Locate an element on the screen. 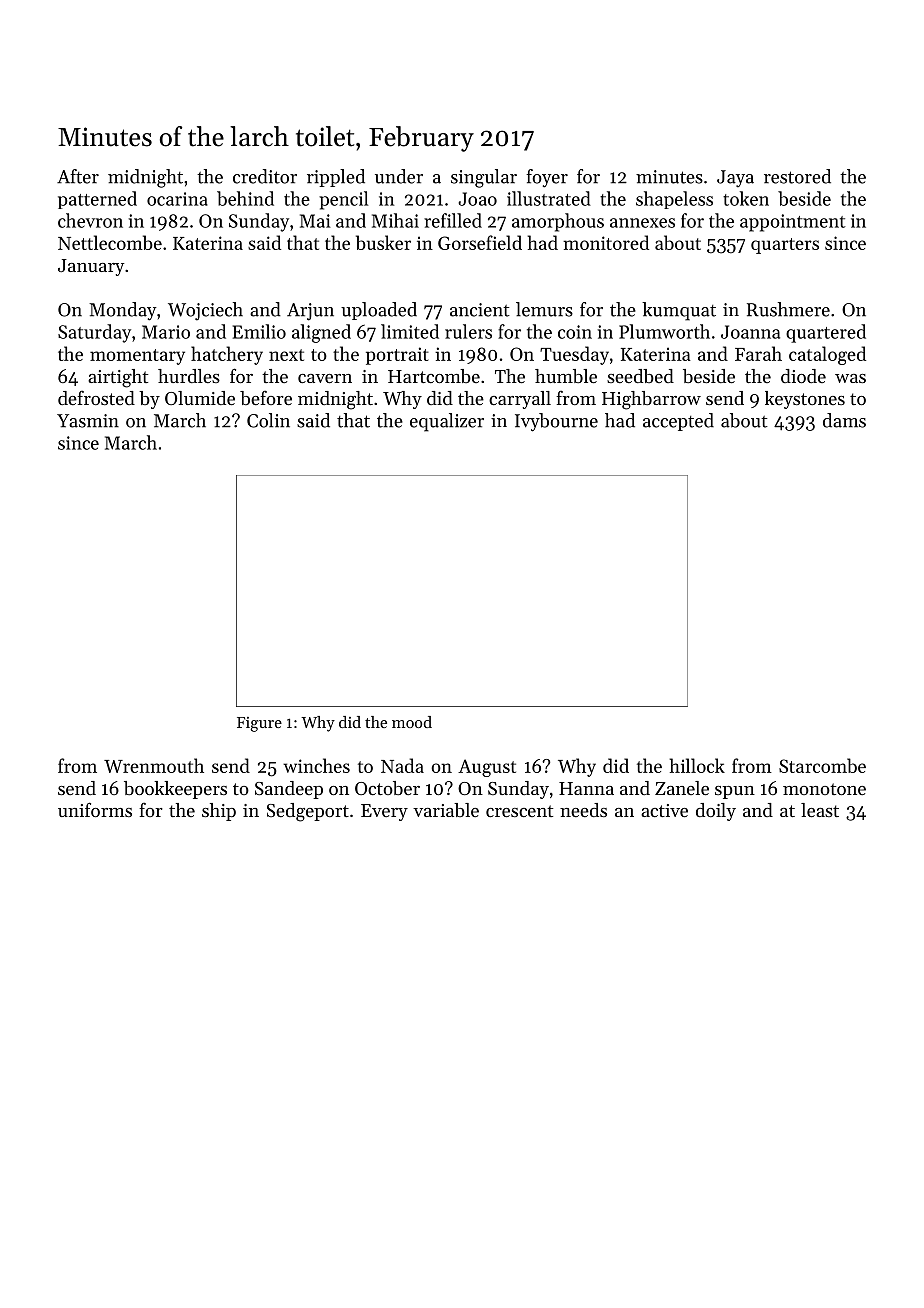 This screenshot has width=924, height=1308. Figure is located at coordinates (259, 724).
